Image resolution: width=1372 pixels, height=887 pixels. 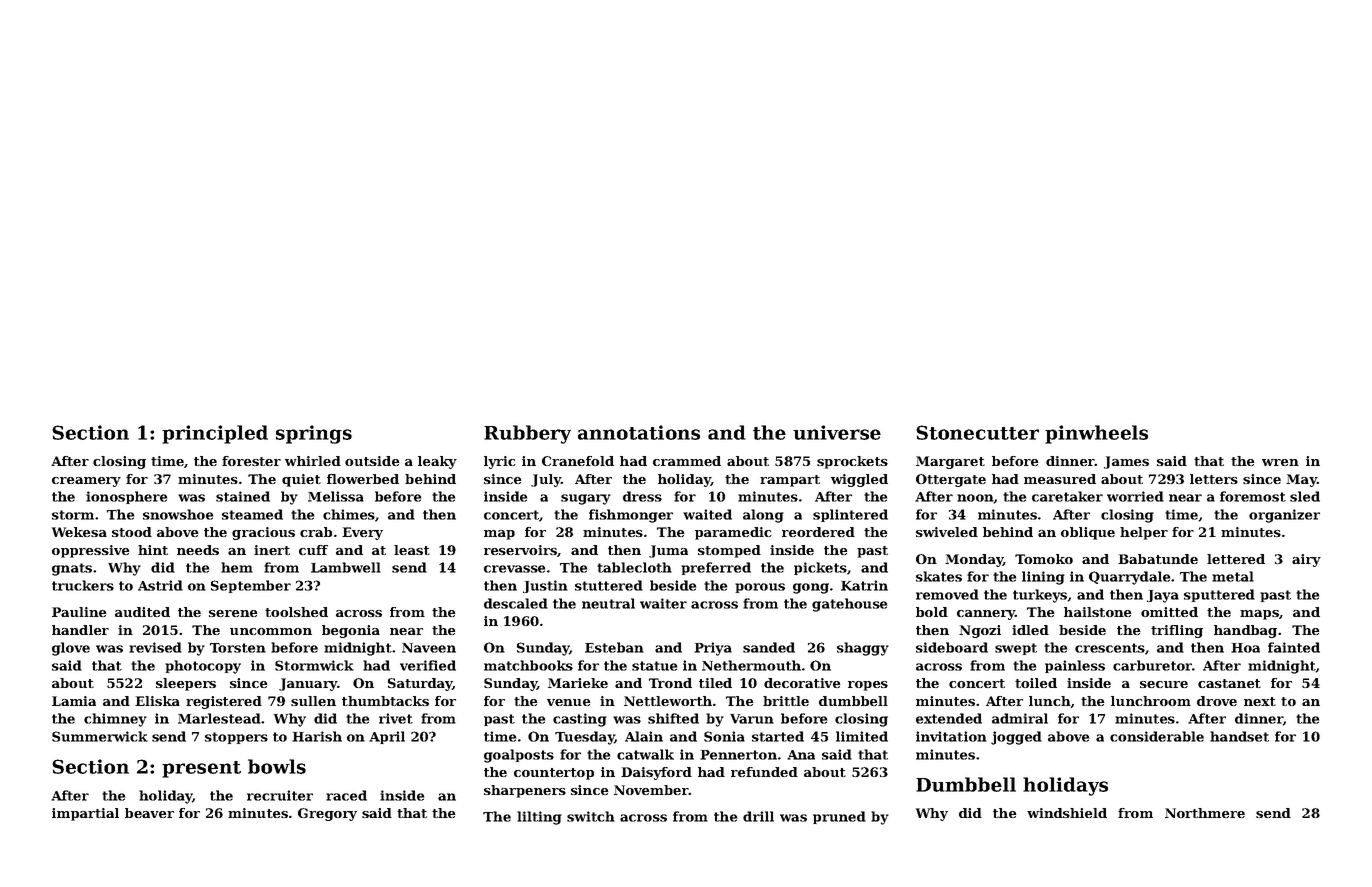 I want to click on hem, so click(x=237, y=567).
